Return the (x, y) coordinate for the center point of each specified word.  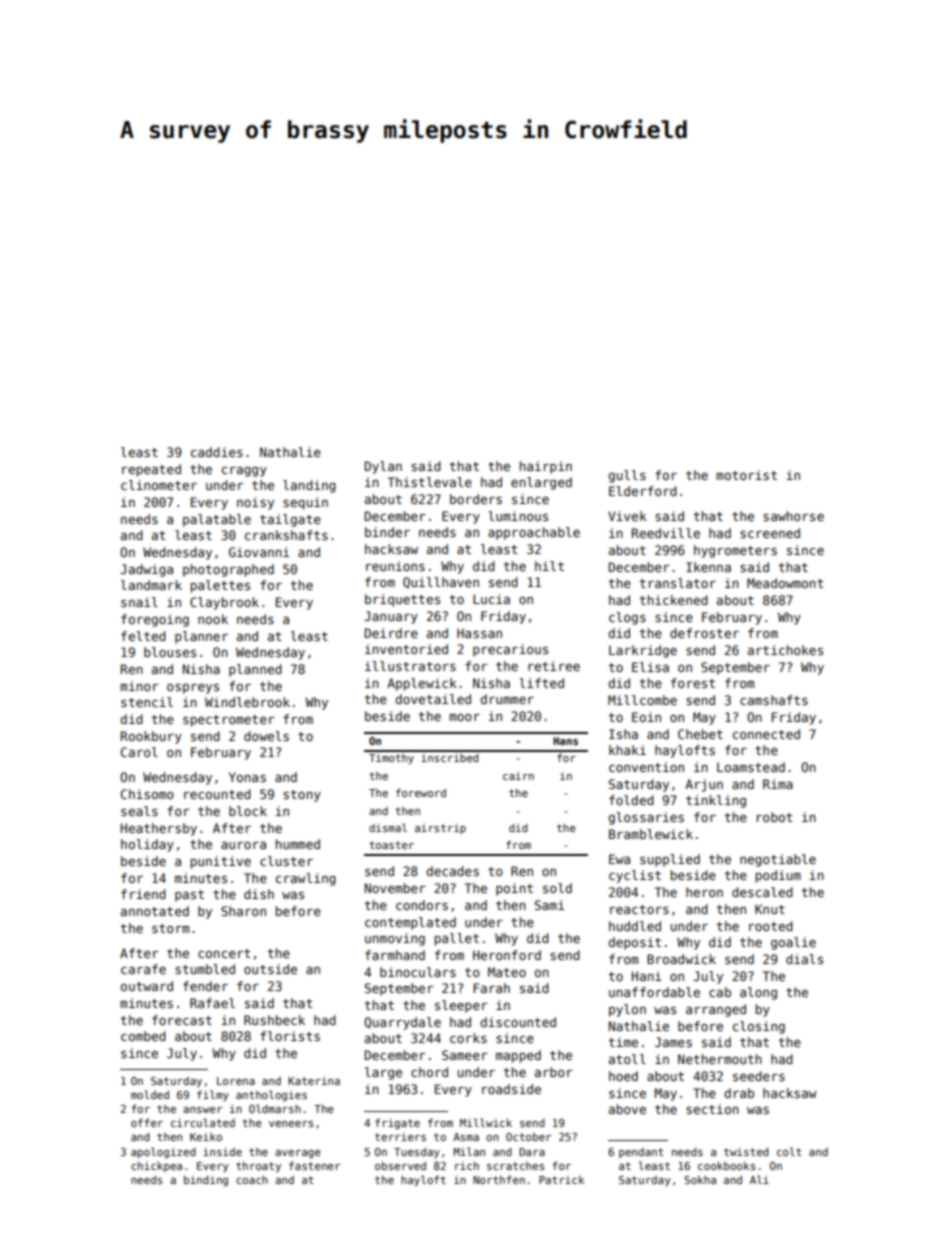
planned (255, 670)
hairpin (546, 467)
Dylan (383, 467)
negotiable (778, 860)
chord (429, 1072)
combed (143, 1036)
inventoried (406, 649)
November (395, 888)
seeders (759, 1076)
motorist (746, 475)
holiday (147, 845)
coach (252, 1179)
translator (677, 583)
